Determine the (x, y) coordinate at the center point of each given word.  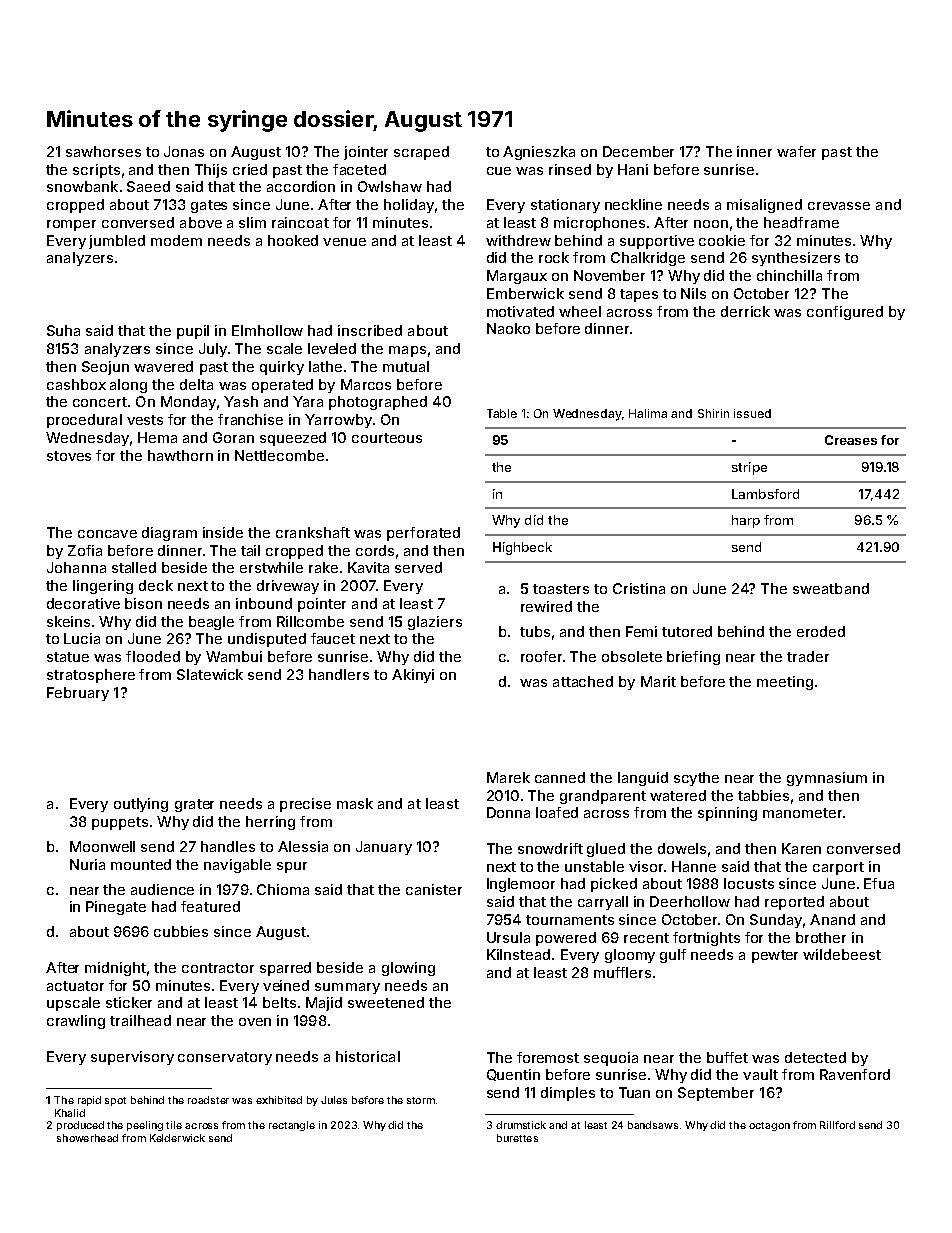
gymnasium (827, 779)
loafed (557, 812)
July (213, 350)
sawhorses (103, 151)
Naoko (508, 328)
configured (845, 313)
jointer (366, 153)
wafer (796, 151)
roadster (208, 1100)
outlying (141, 805)
